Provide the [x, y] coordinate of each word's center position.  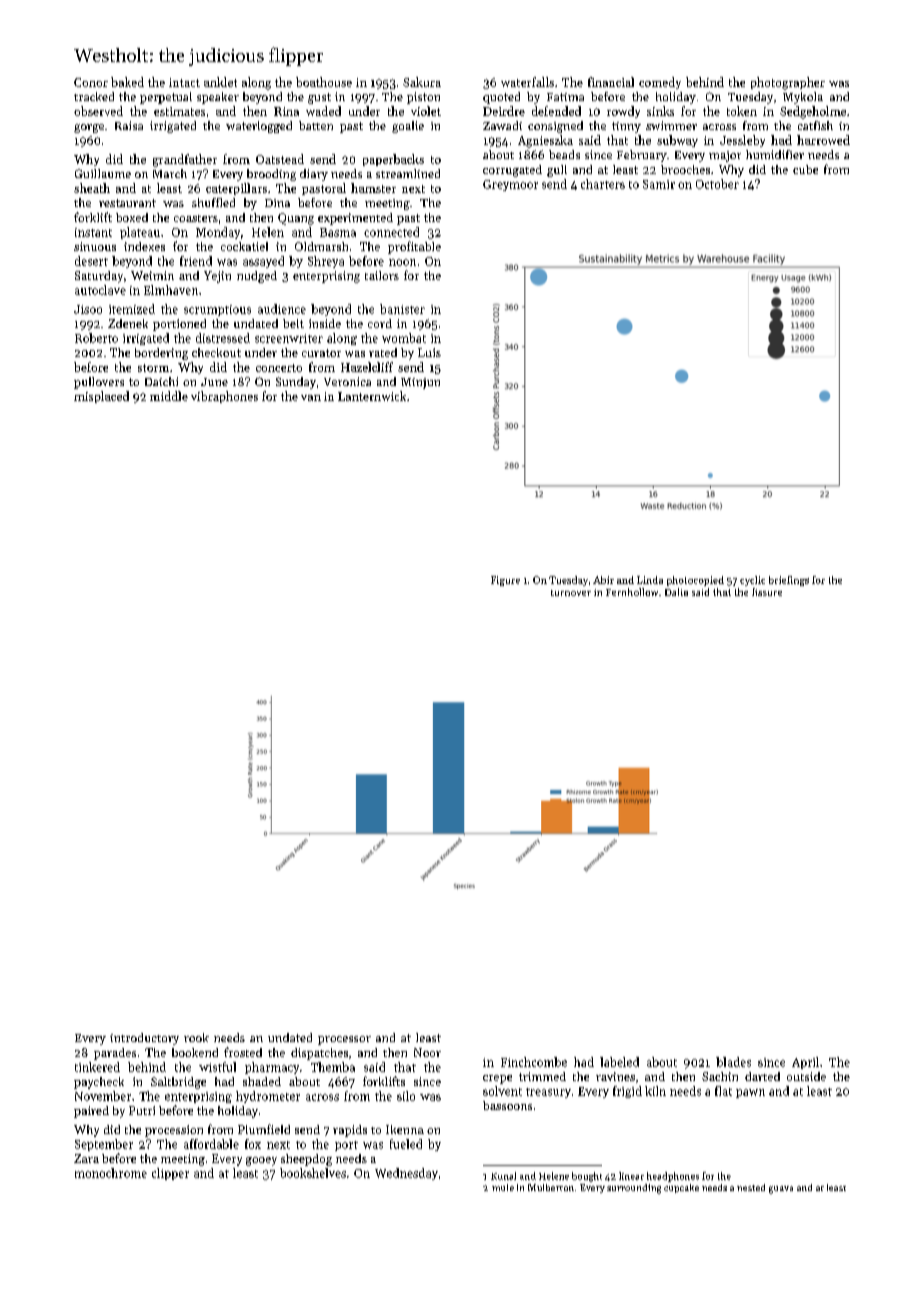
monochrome [111, 1173]
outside [806, 1076]
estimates [179, 111]
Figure [505, 581]
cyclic [752, 581]
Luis [429, 352]
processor [344, 1040]
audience [282, 309]
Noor [427, 1052]
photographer [788, 83]
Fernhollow [632, 592]
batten [316, 125]
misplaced [101, 397]
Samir [659, 184]
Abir [603, 580]
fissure [767, 592]
